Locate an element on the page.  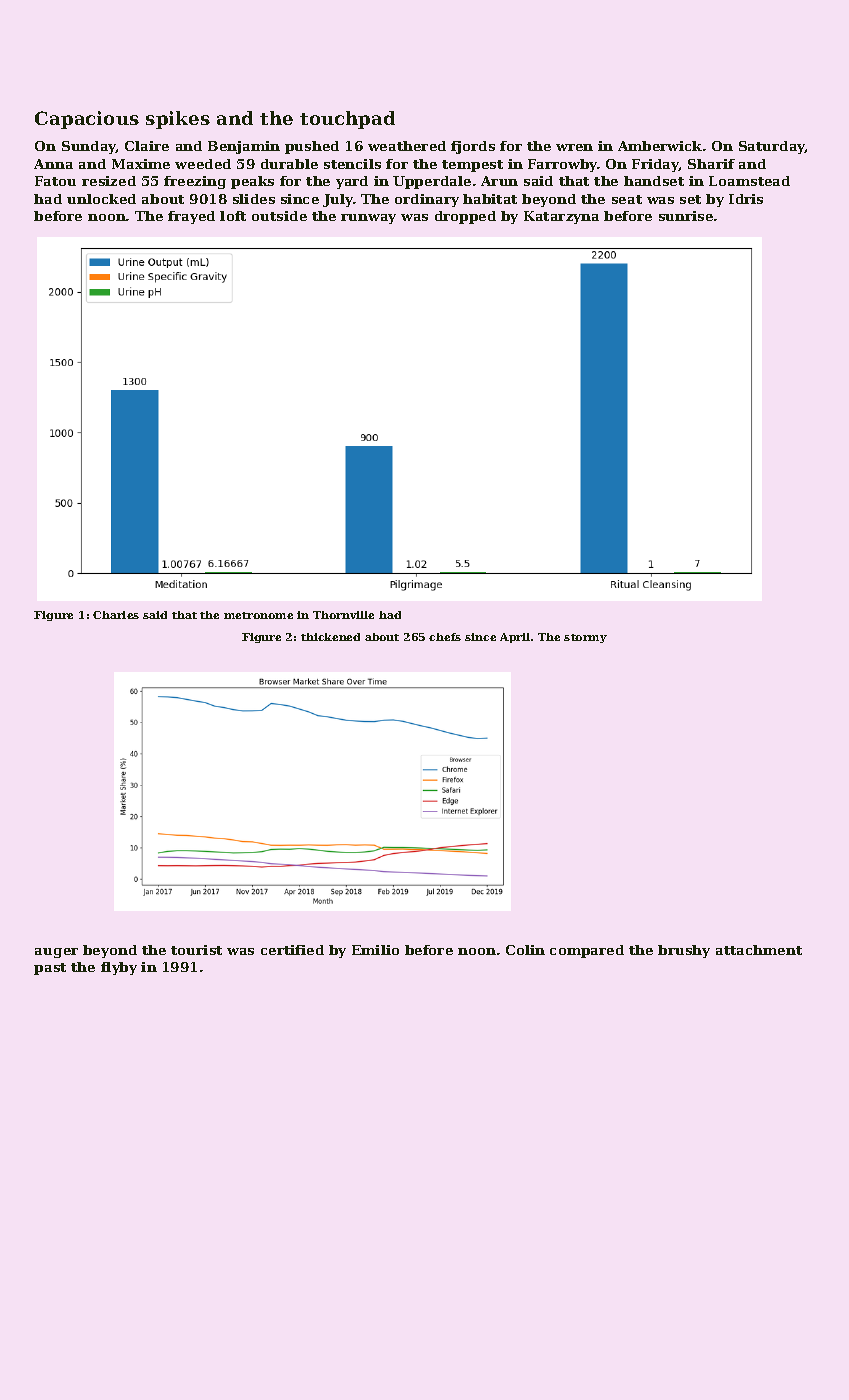
chefs is located at coordinates (445, 637).
